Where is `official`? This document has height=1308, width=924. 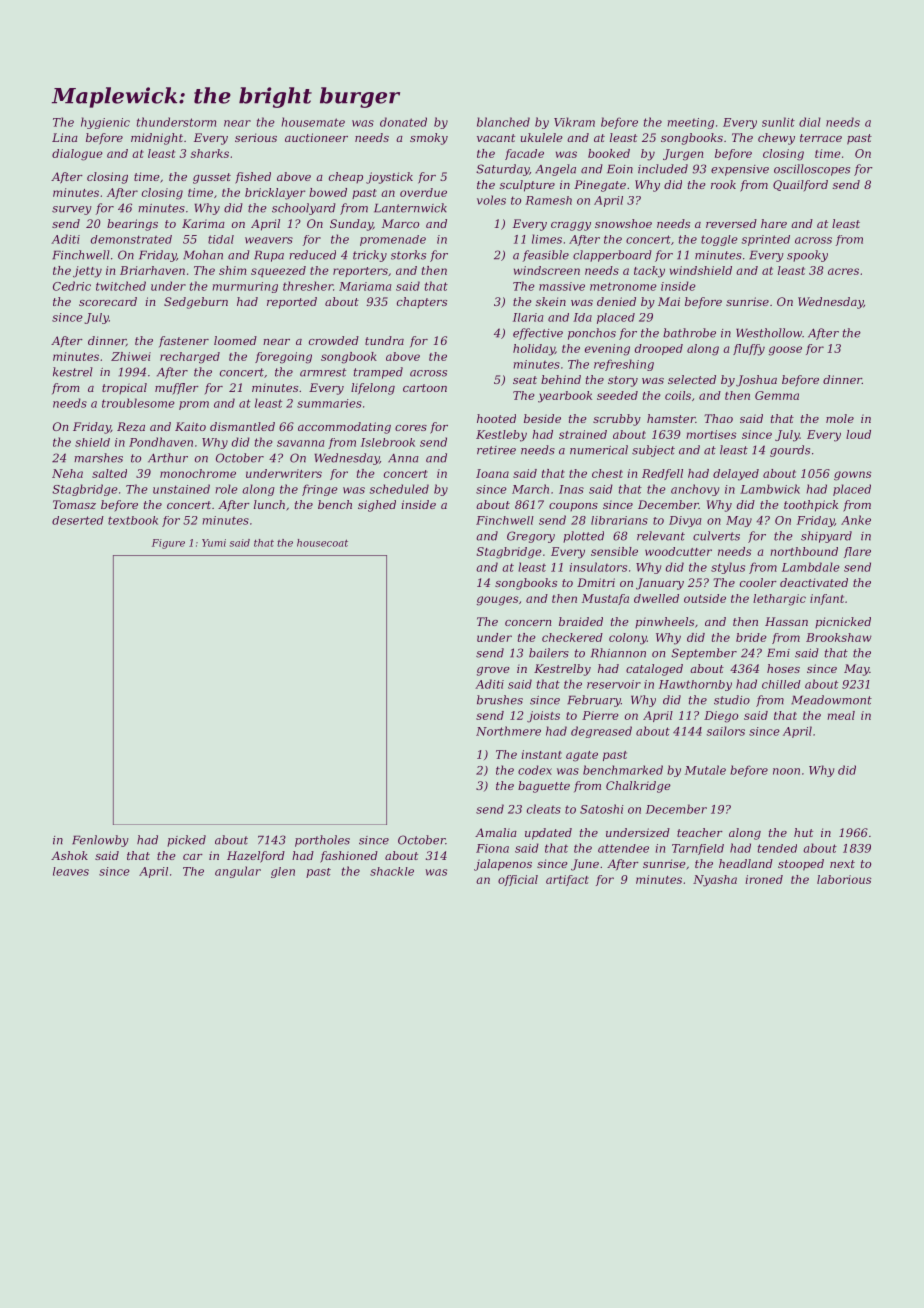 official is located at coordinates (518, 880).
